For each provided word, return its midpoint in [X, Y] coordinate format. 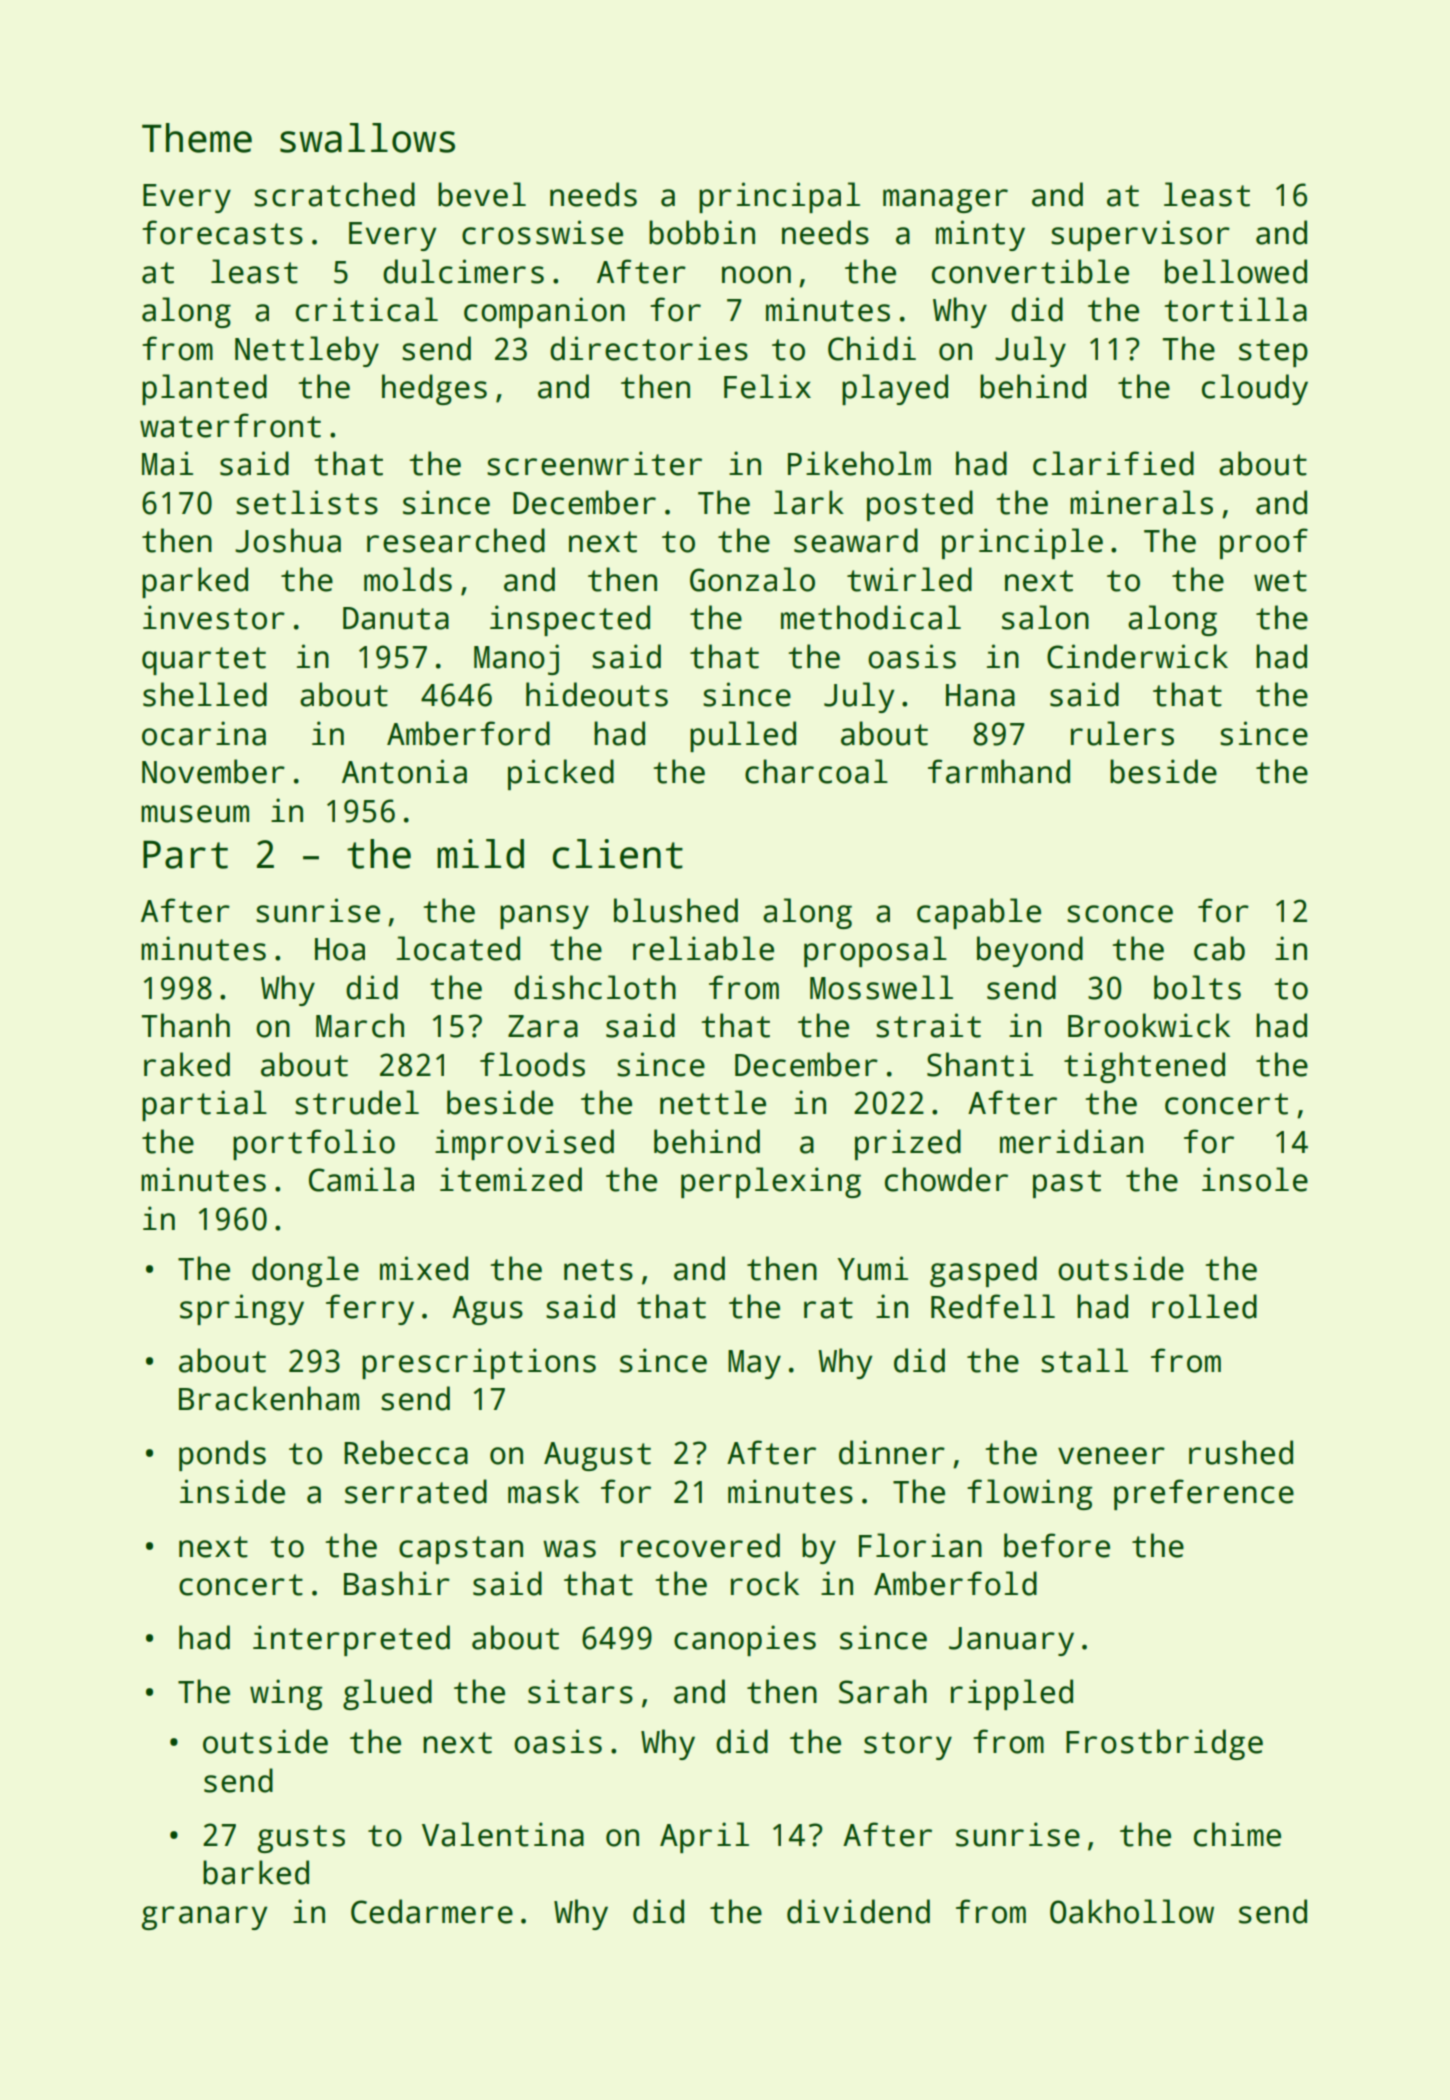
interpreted [351, 1640]
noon [756, 275]
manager [945, 201]
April [704, 1837]
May [754, 1364]
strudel [357, 1102]
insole [1255, 1179]
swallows [367, 138]
